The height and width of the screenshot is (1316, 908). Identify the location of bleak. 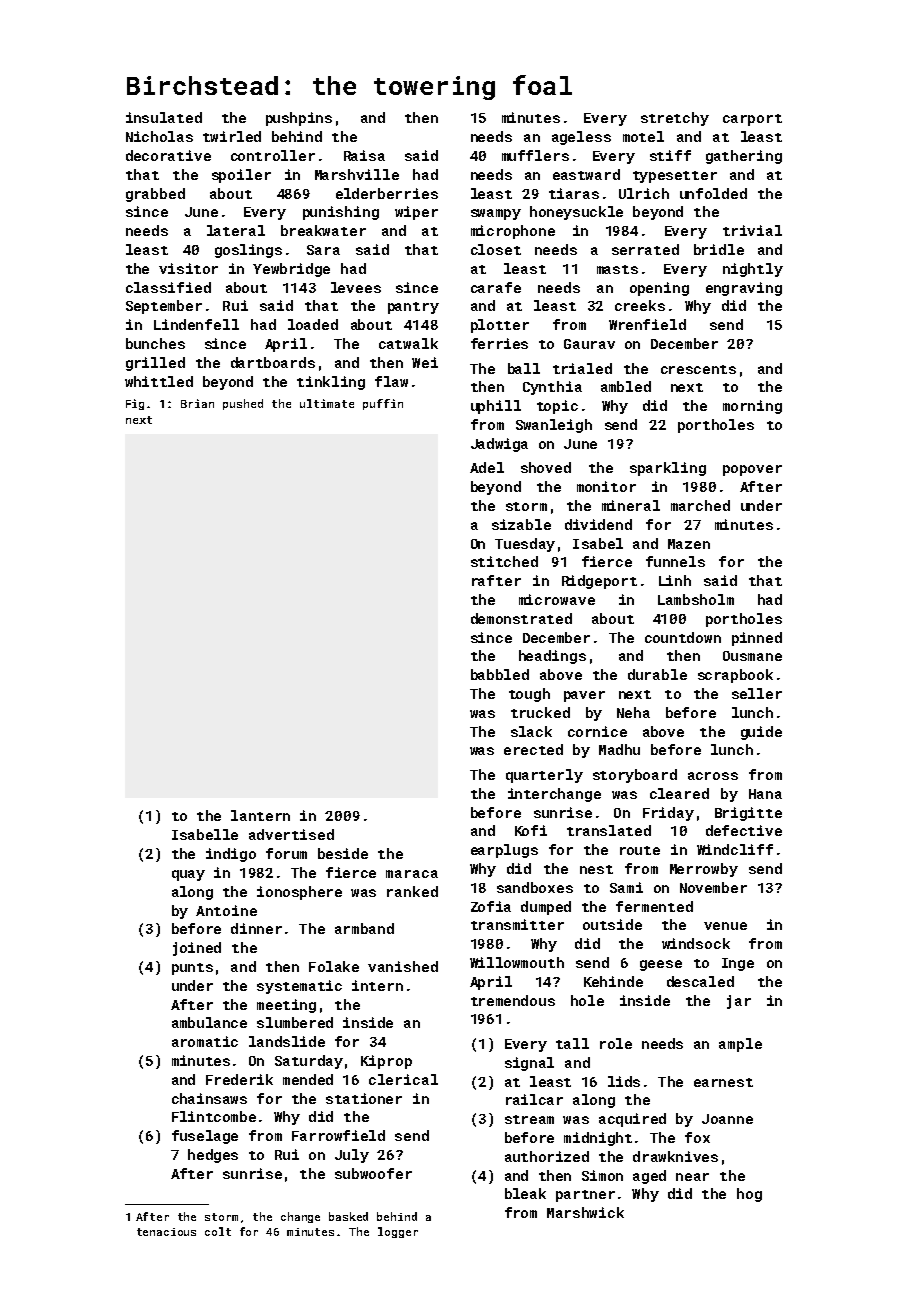
(525, 1193).
